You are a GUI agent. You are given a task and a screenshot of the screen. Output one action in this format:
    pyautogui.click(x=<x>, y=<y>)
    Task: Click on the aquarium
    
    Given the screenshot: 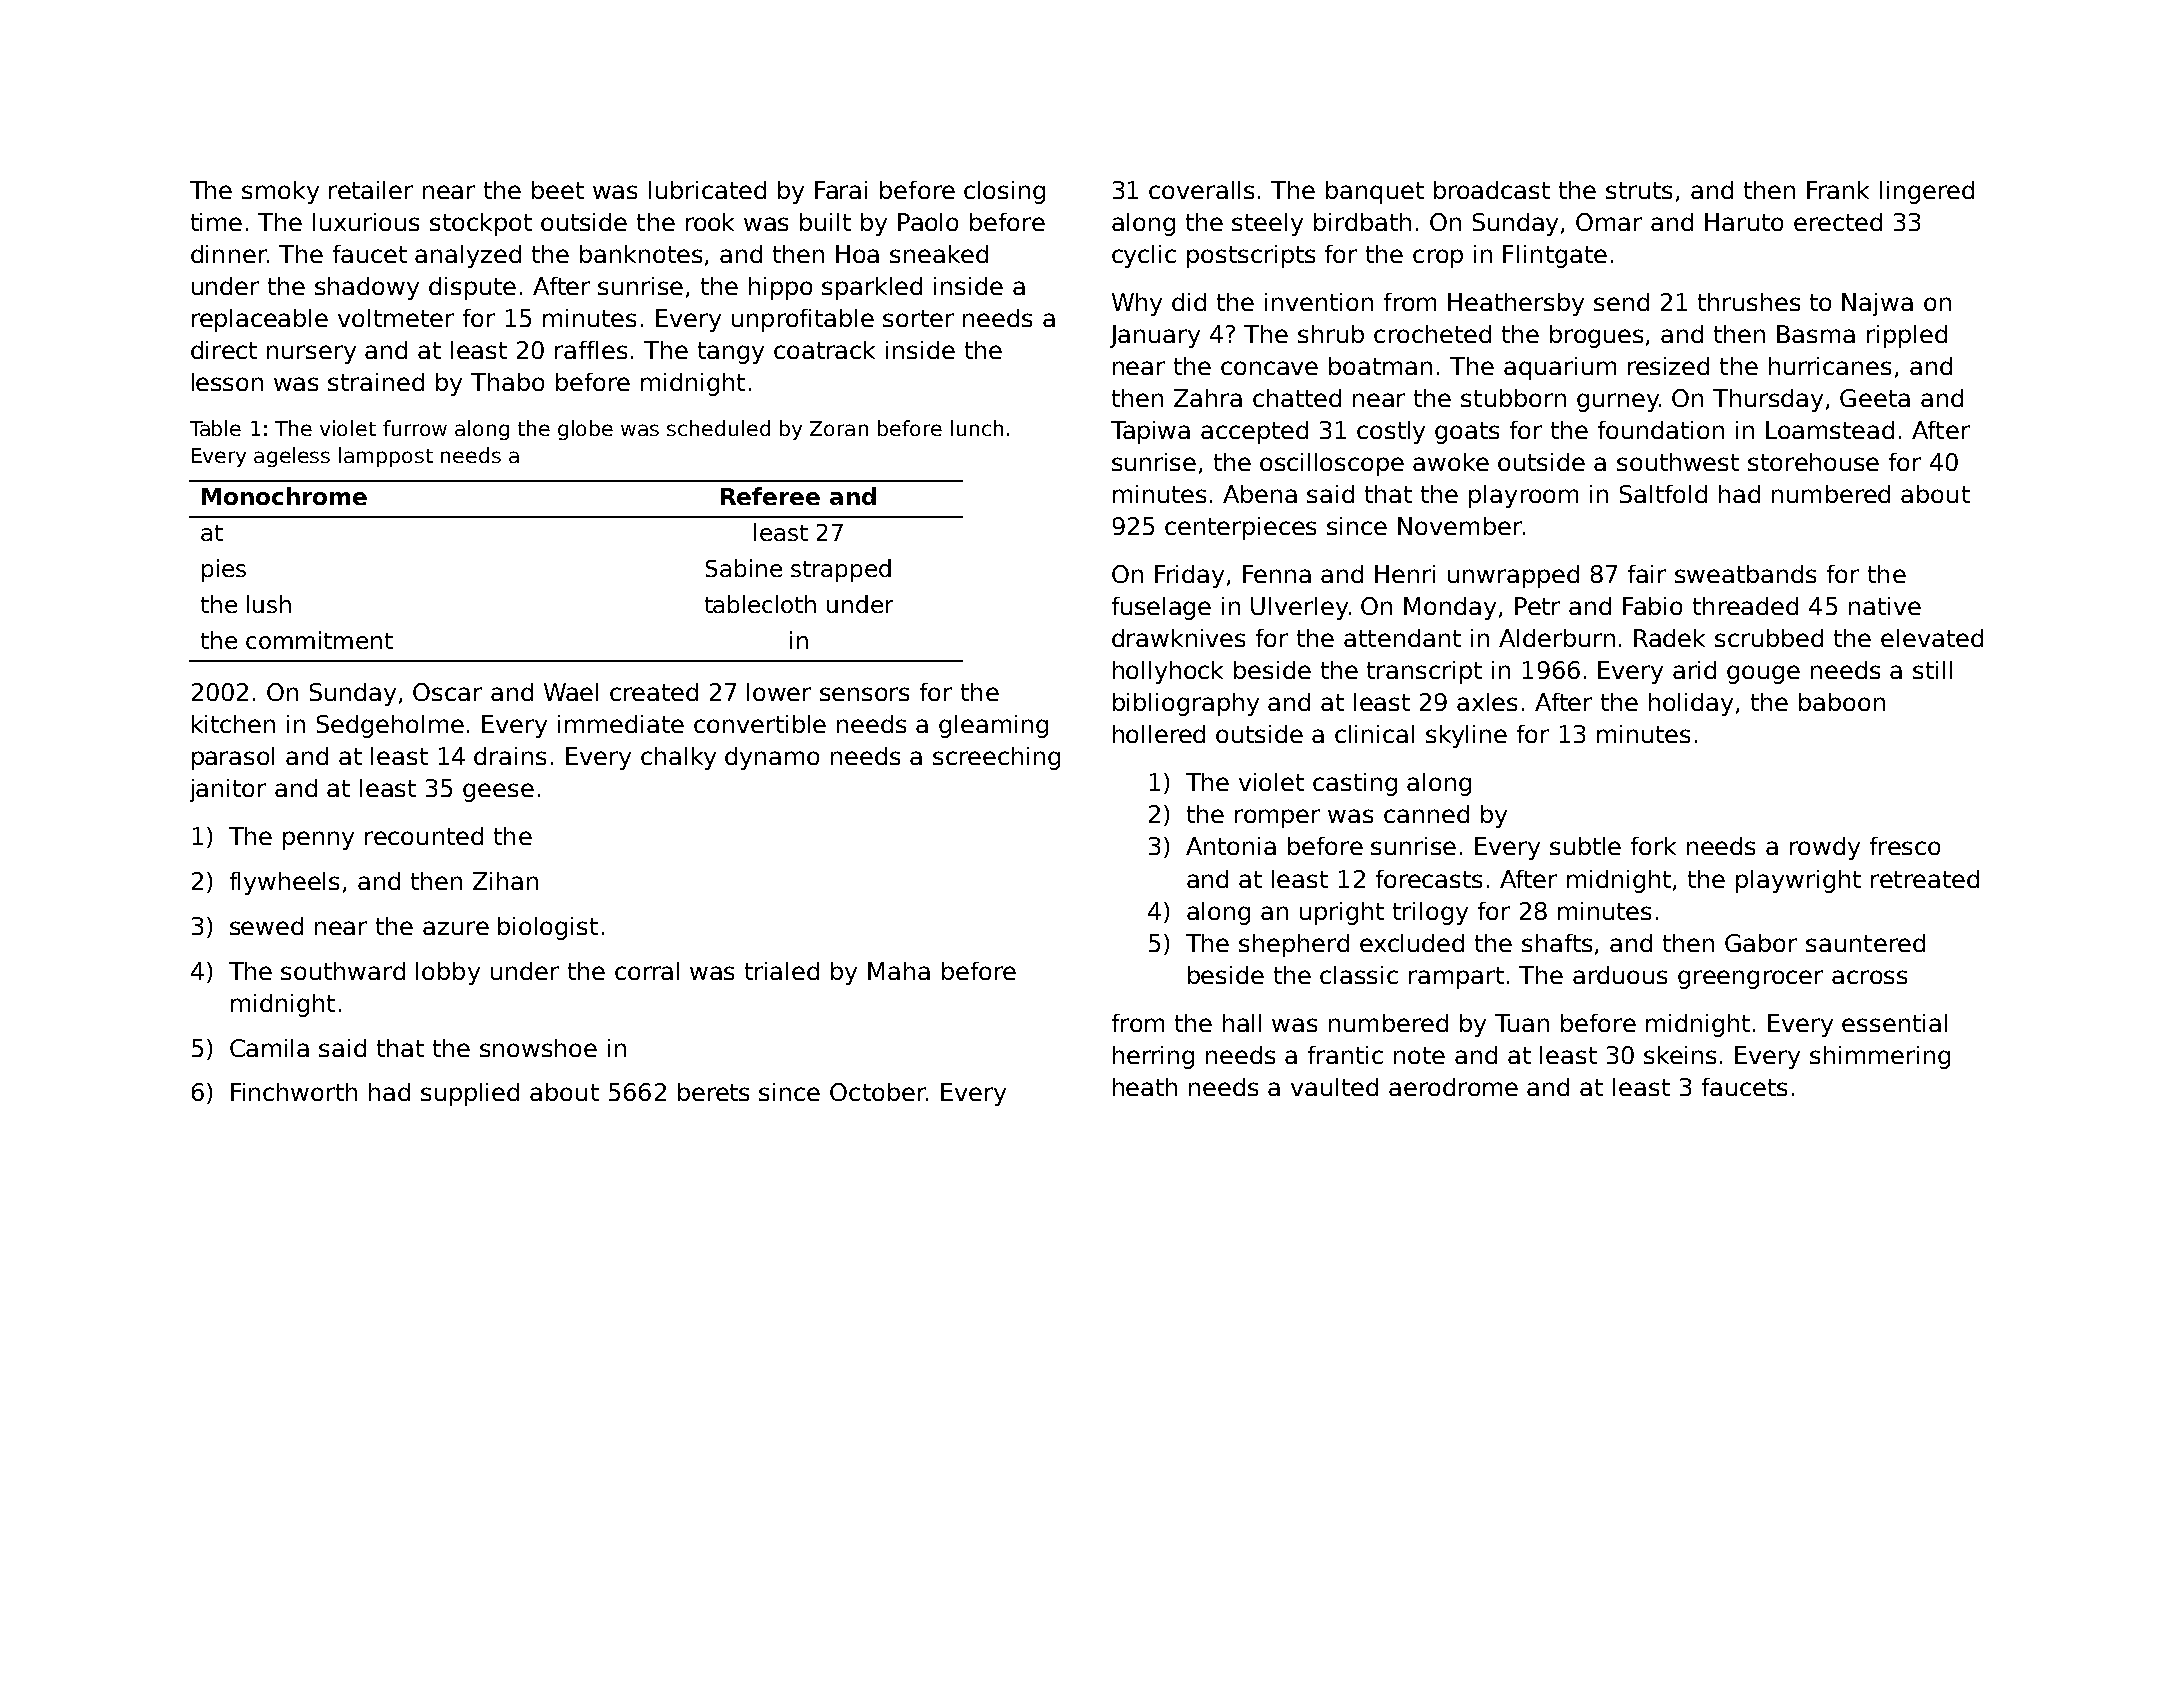 What is the action you would take?
    pyautogui.click(x=1560, y=368)
